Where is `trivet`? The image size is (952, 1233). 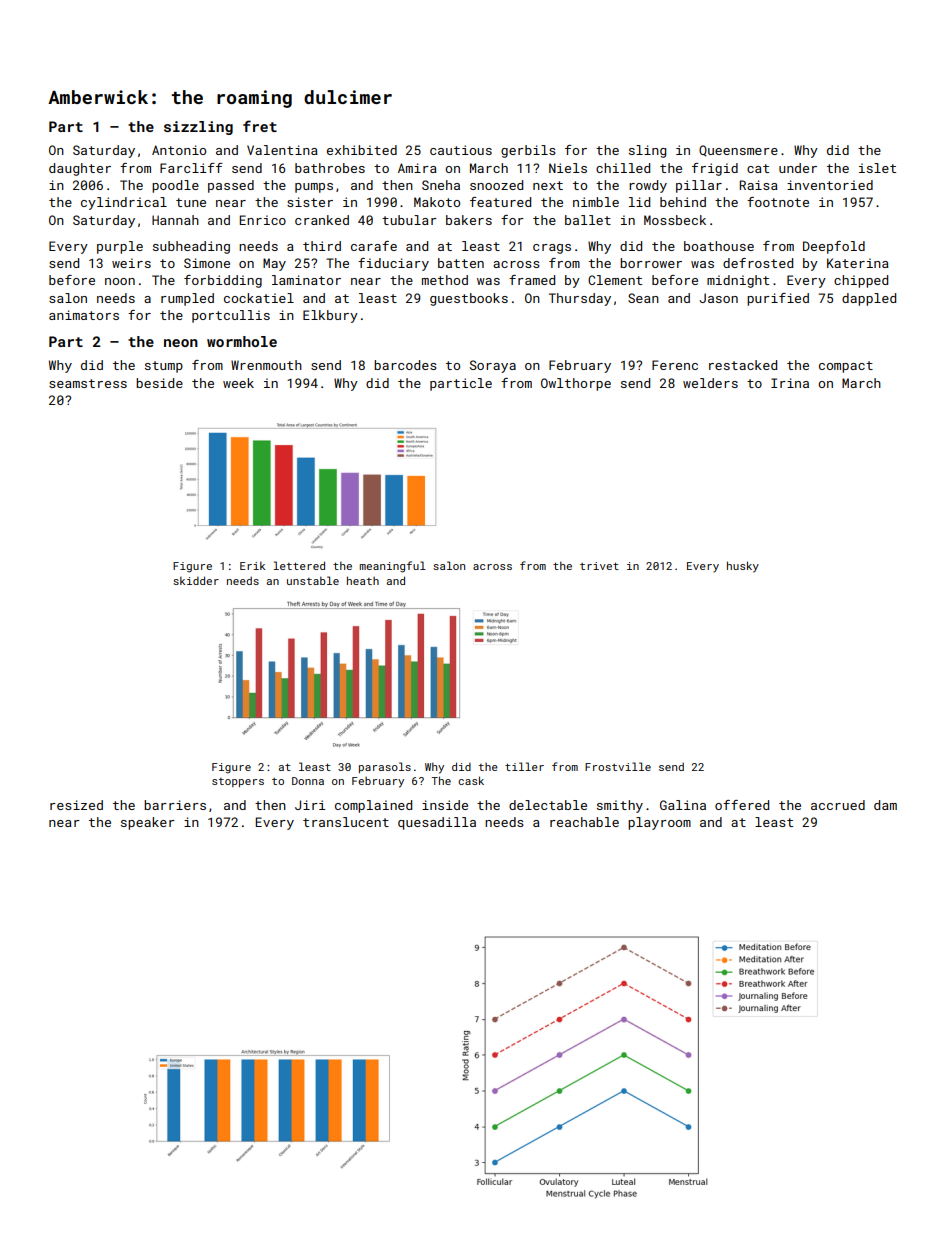
trivet is located at coordinates (599, 566).
